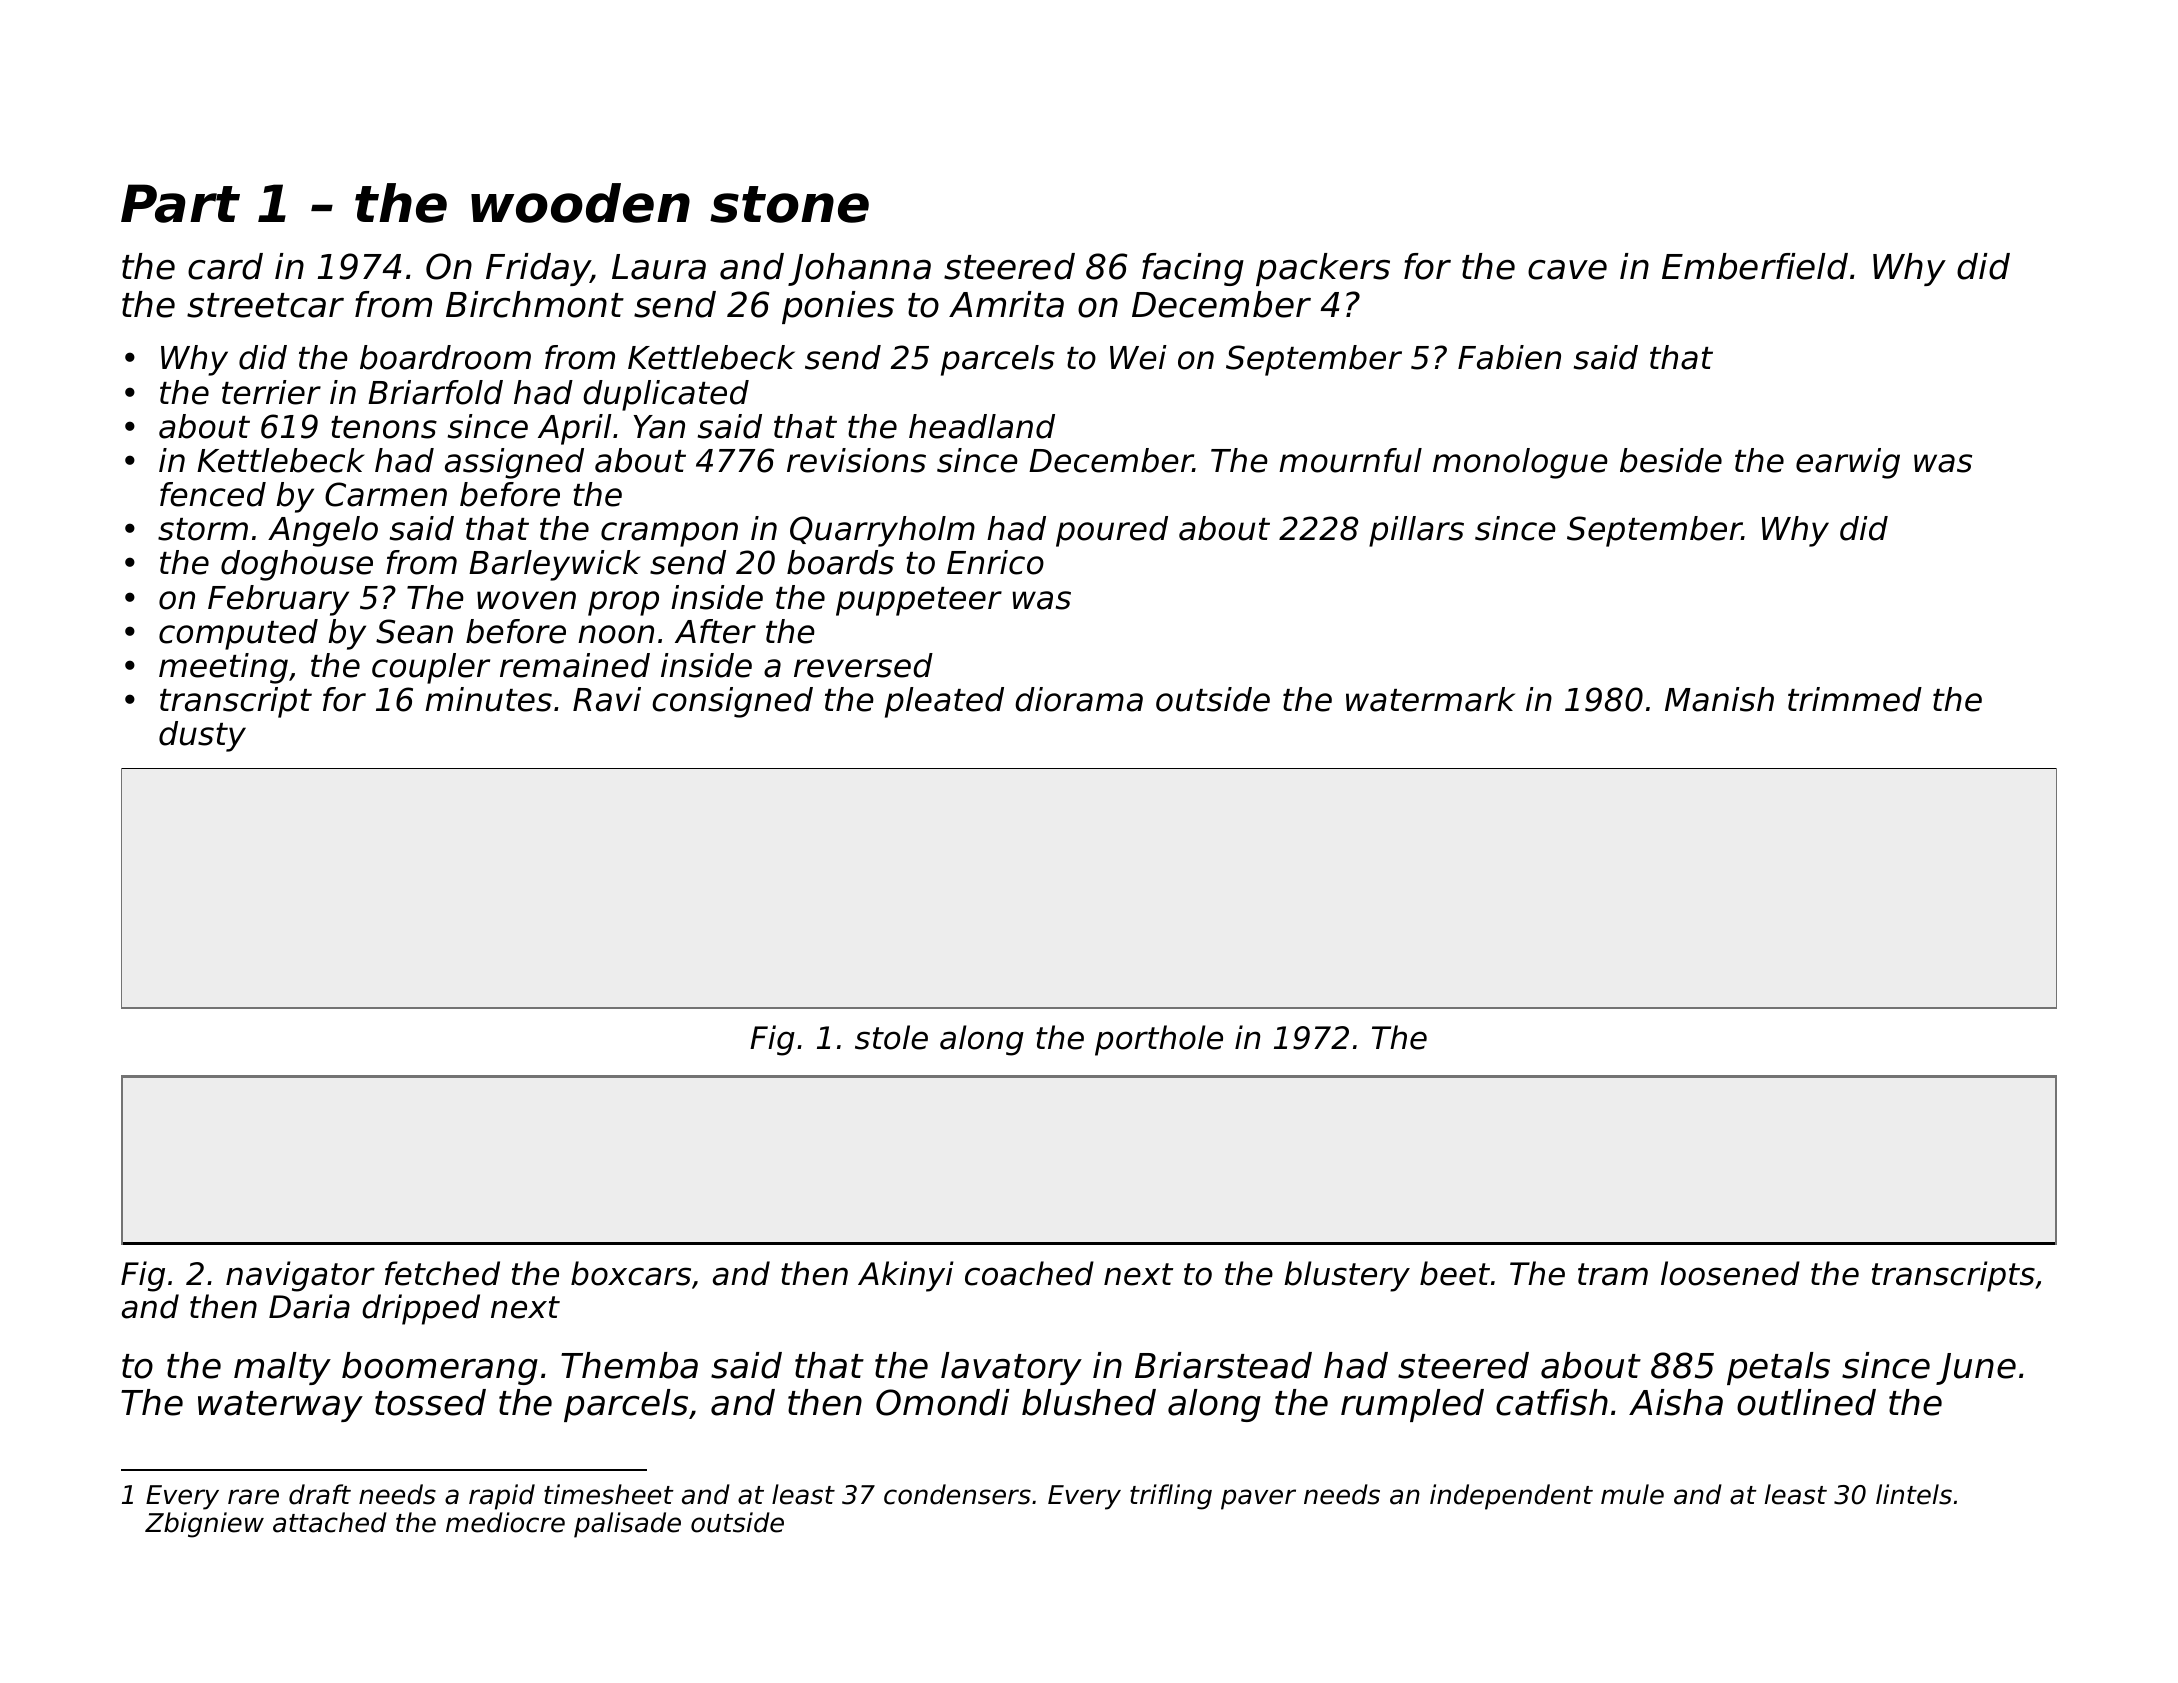  I want to click on catfish, so click(1552, 1402).
